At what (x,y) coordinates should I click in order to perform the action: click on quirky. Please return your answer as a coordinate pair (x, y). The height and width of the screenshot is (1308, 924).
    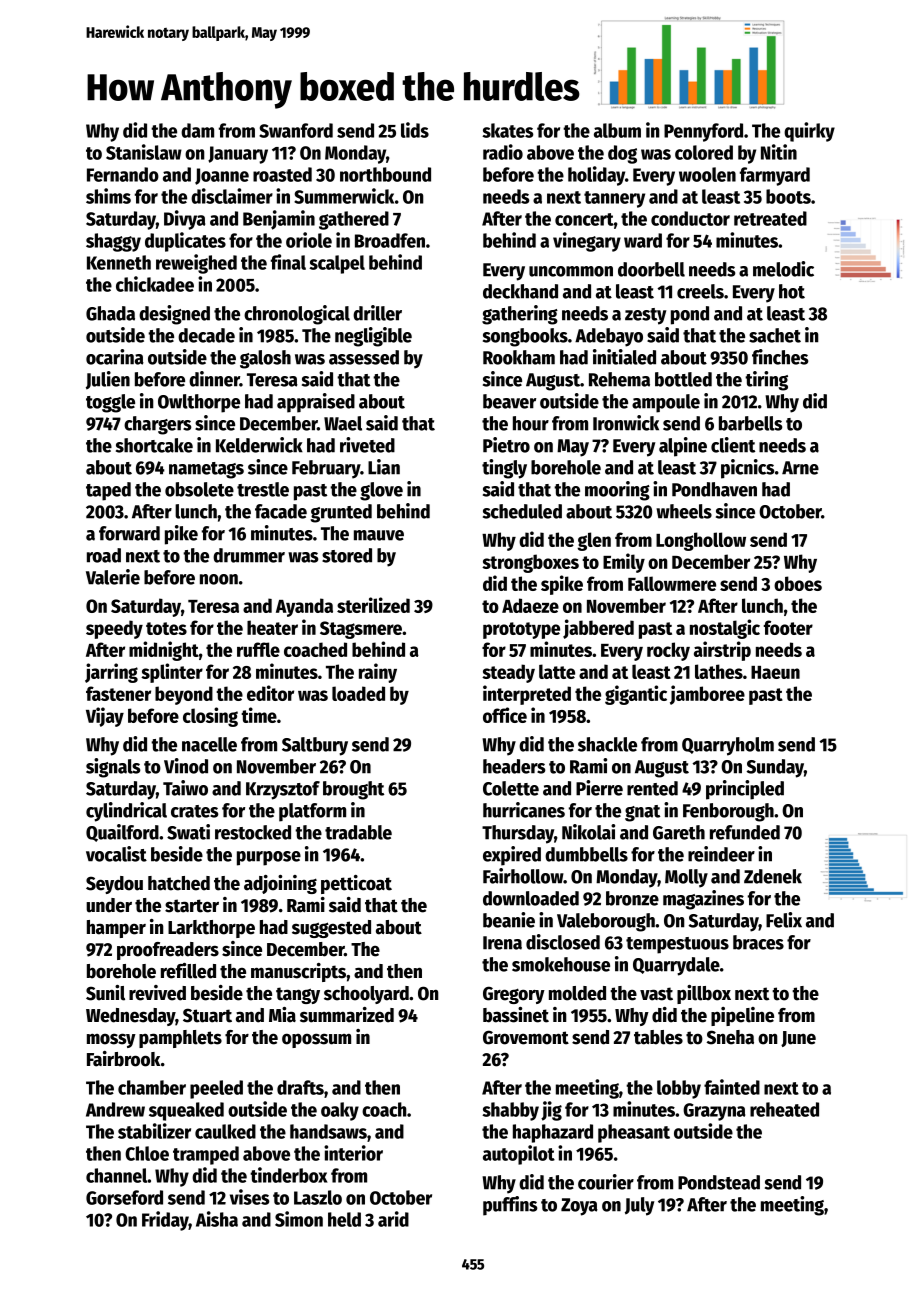
    Looking at the image, I should click on (809, 132).
